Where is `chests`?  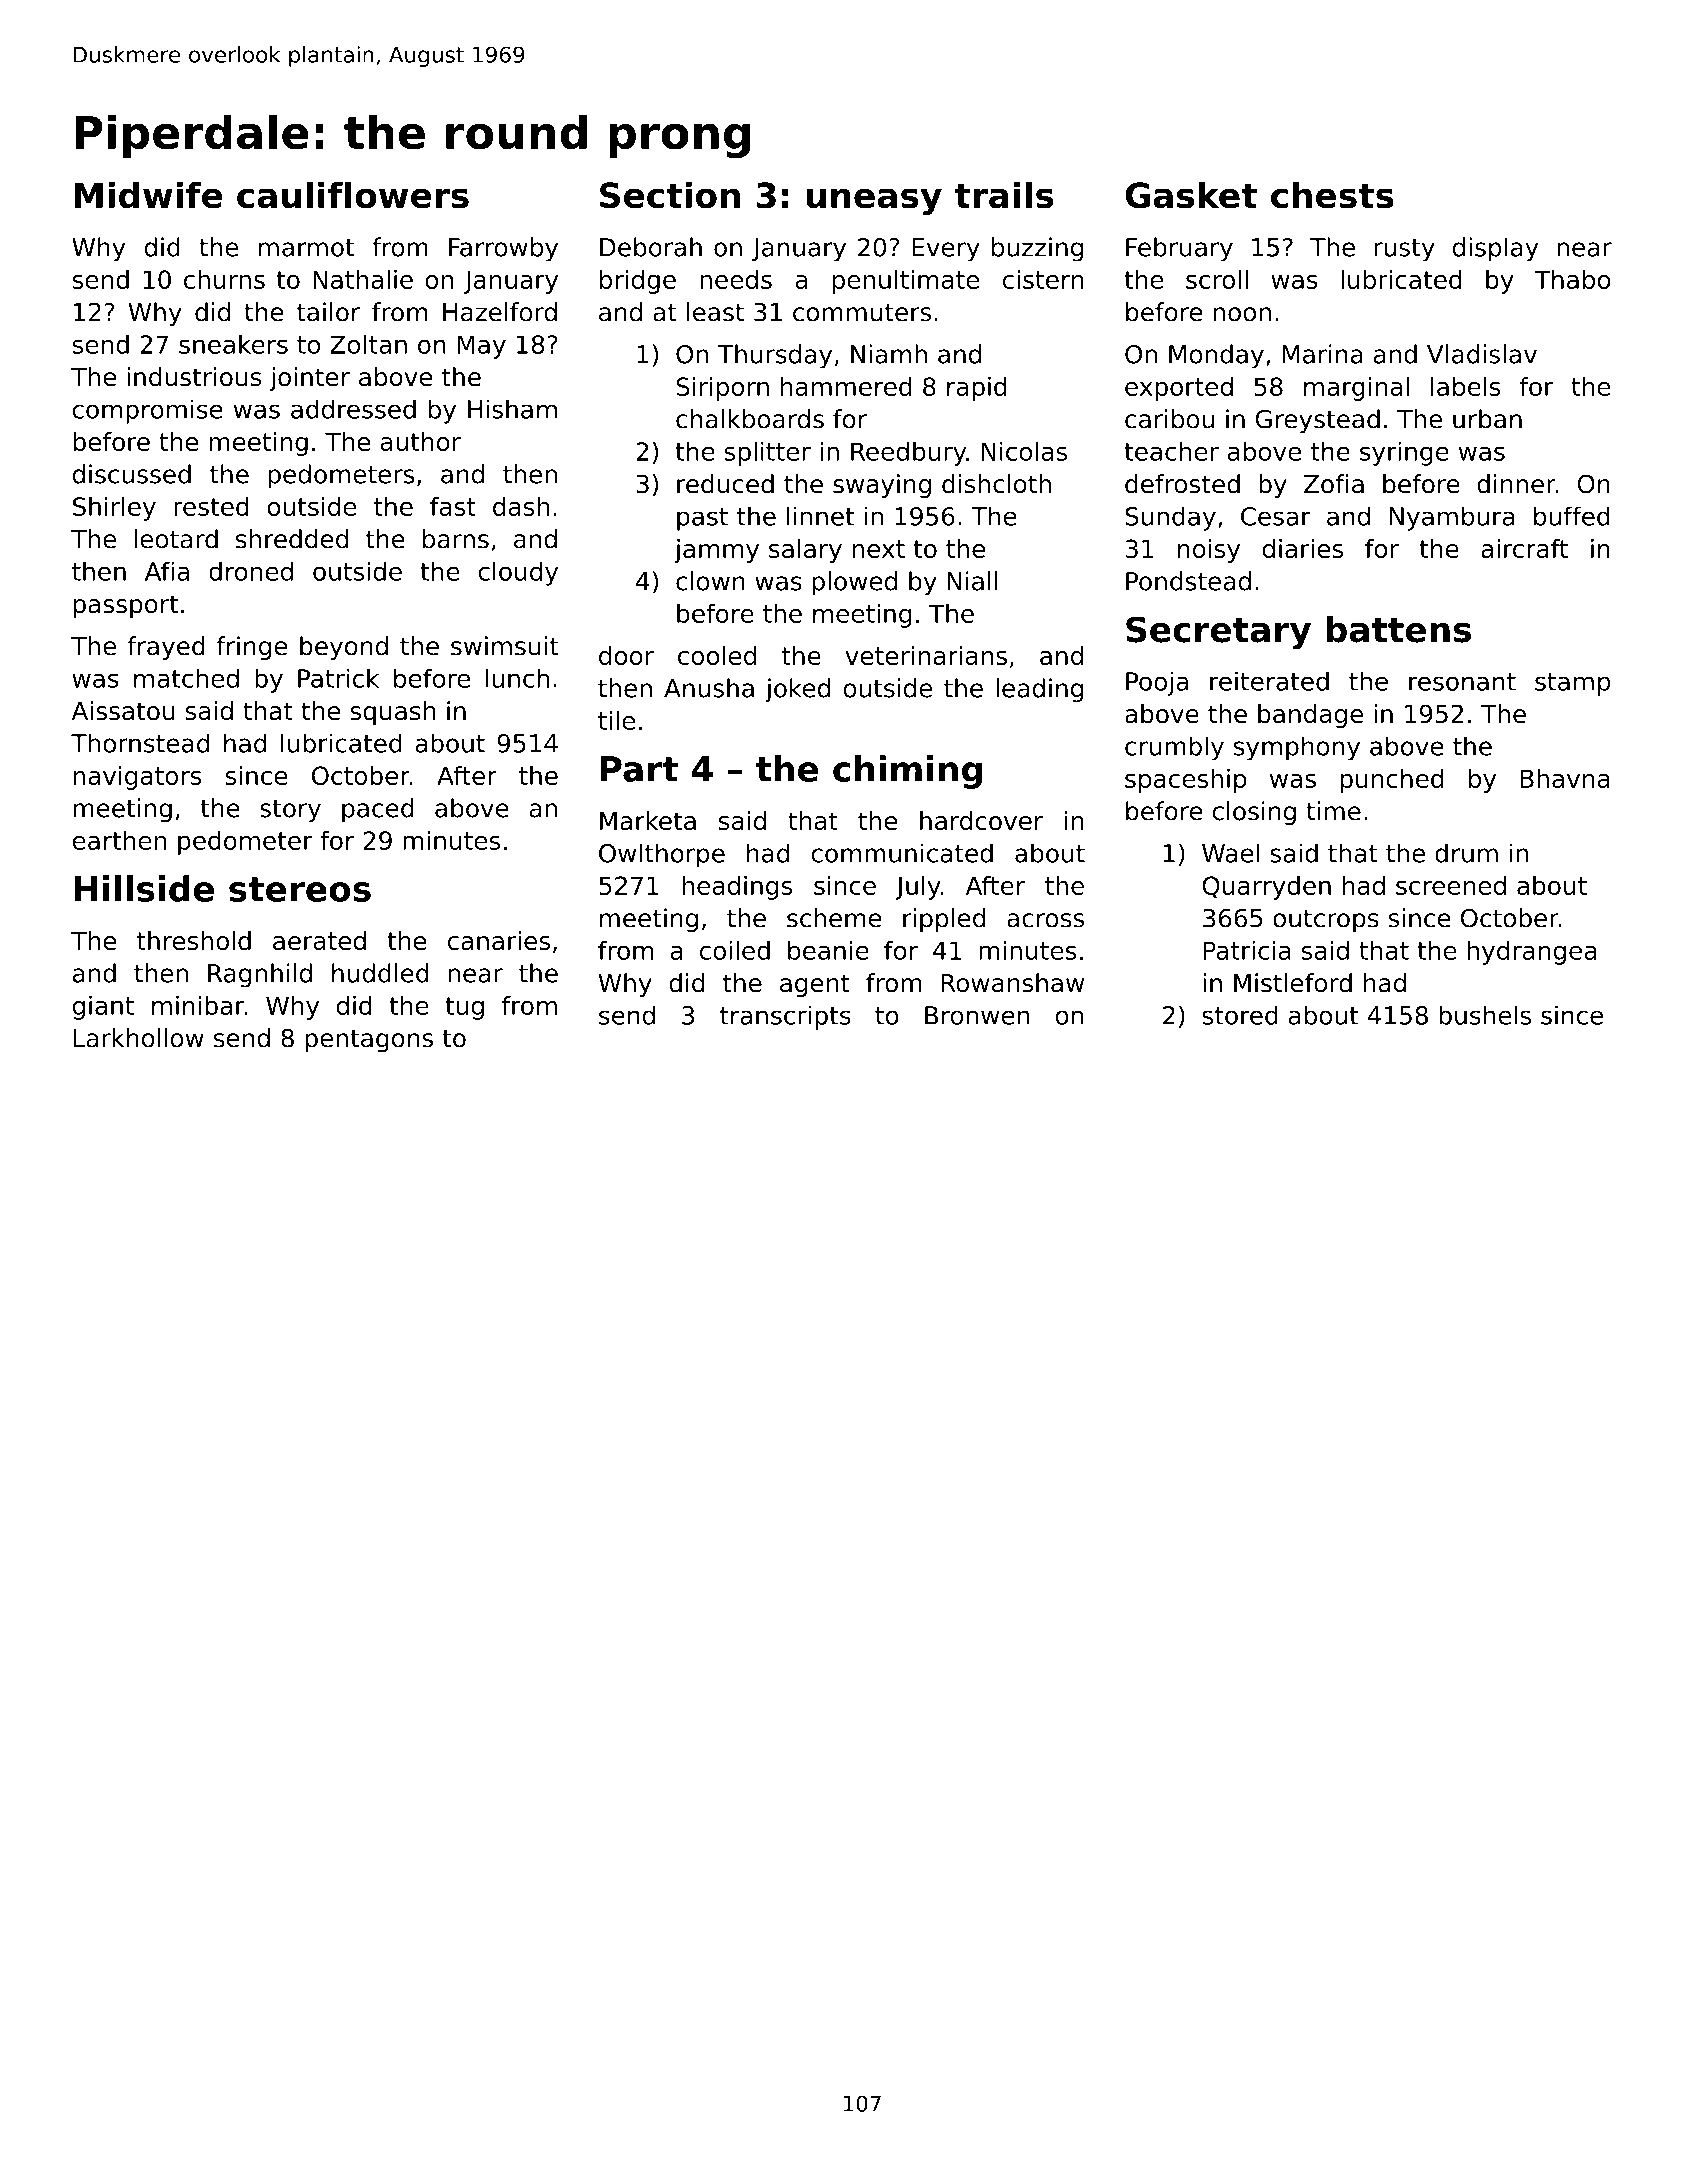
chests is located at coordinates (1332, 195).
